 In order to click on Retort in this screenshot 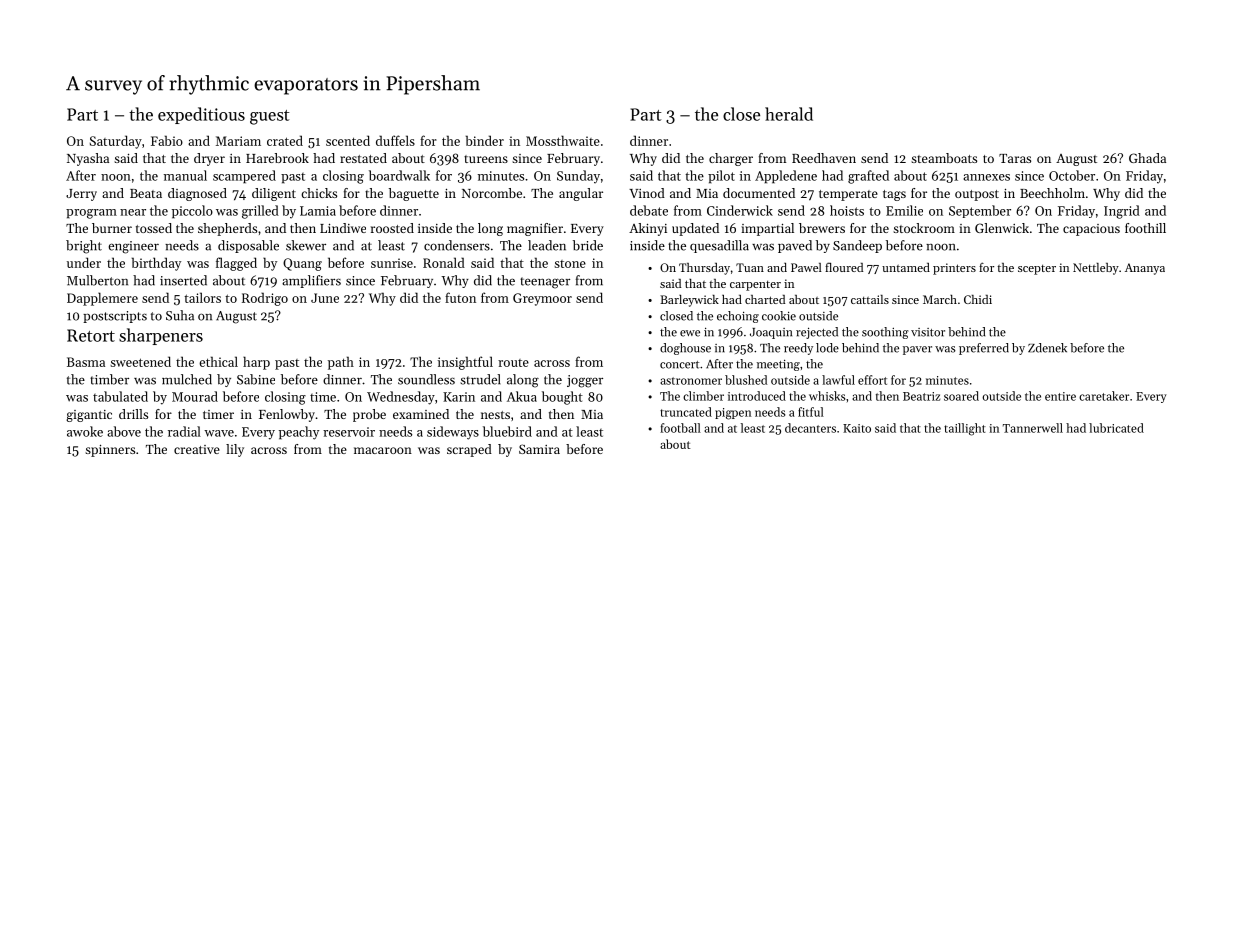, I will do `click(91, 335)`.
